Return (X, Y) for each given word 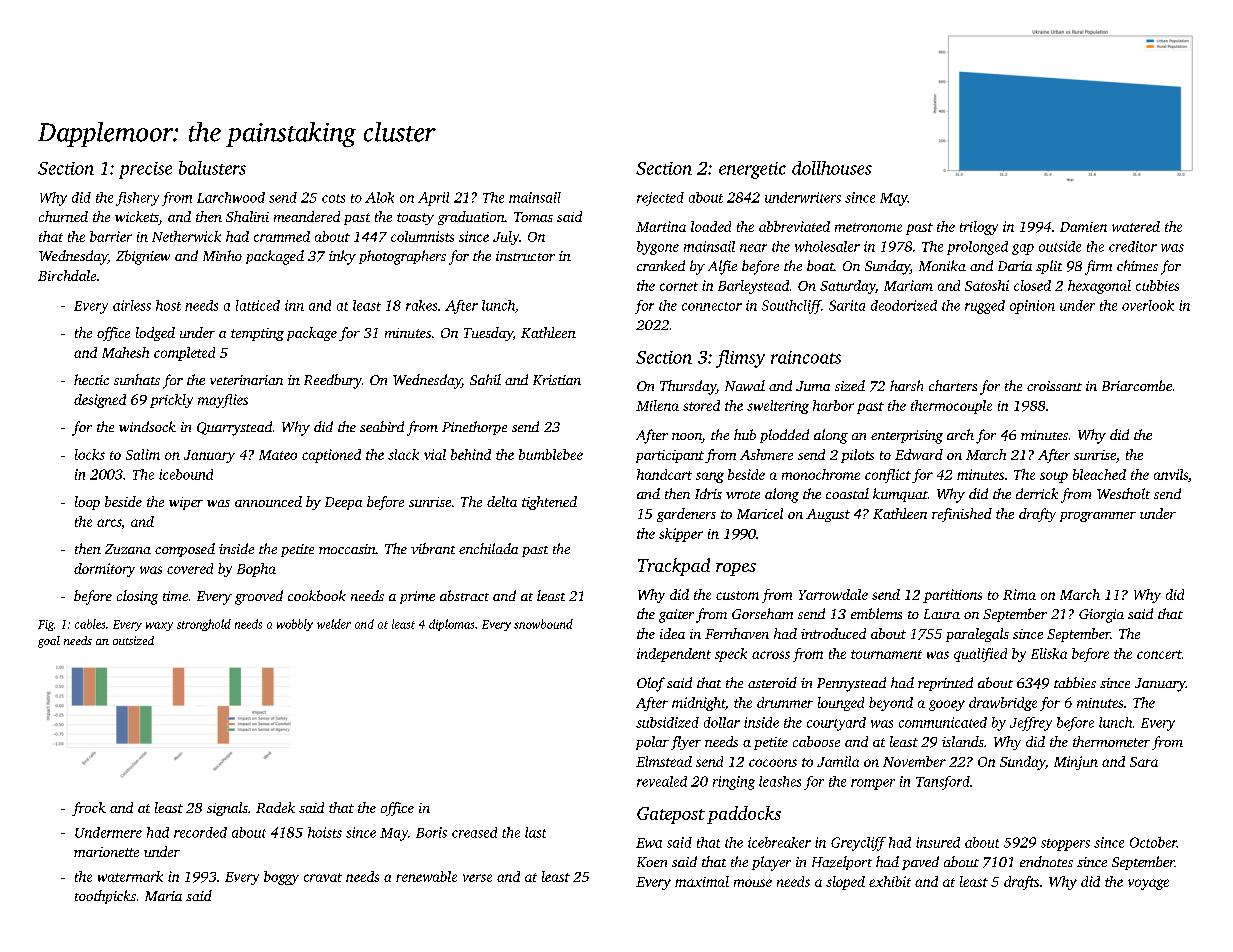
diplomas (451, 625)
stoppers (1065, 845)
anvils (1171, 474)
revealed (662, 781)
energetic (752, 170)
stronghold (204, 625)
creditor (1133, 246)
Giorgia (1101, 616)
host (168, 305)
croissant (1054, 386)
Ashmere (766, 454)
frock (89, 809)
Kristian (557, 380)
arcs (109, 523)
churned (63, 216)
